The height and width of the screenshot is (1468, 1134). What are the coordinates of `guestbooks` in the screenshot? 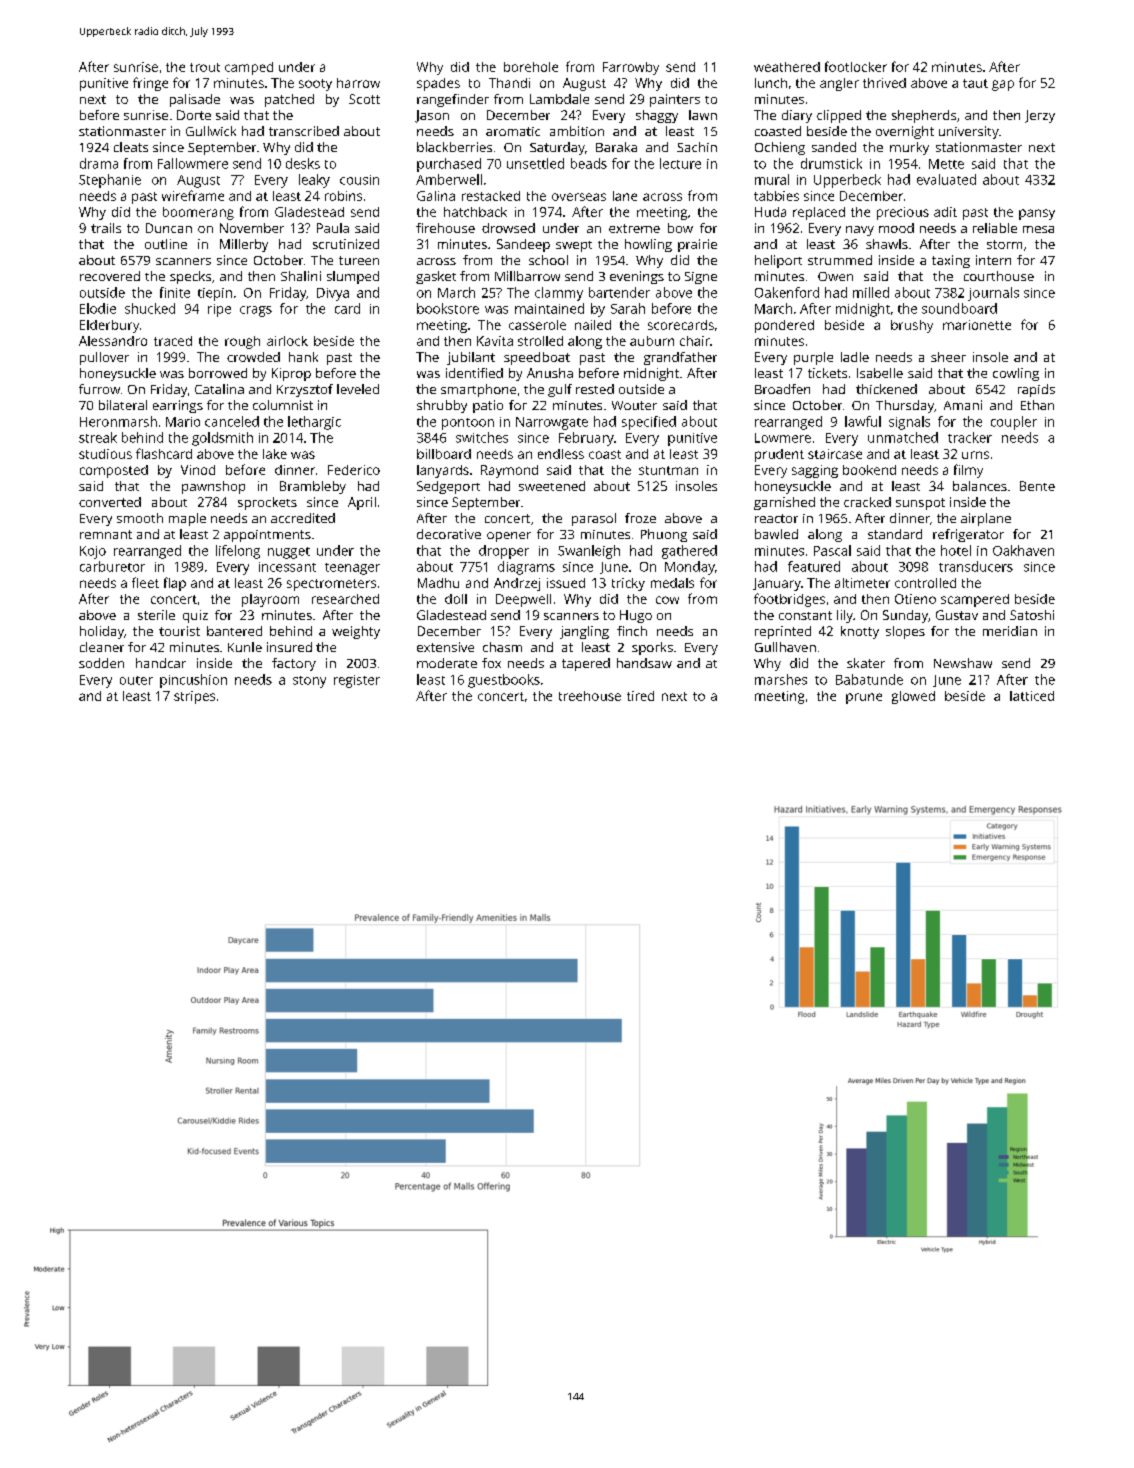 It's located at (504, 681).
